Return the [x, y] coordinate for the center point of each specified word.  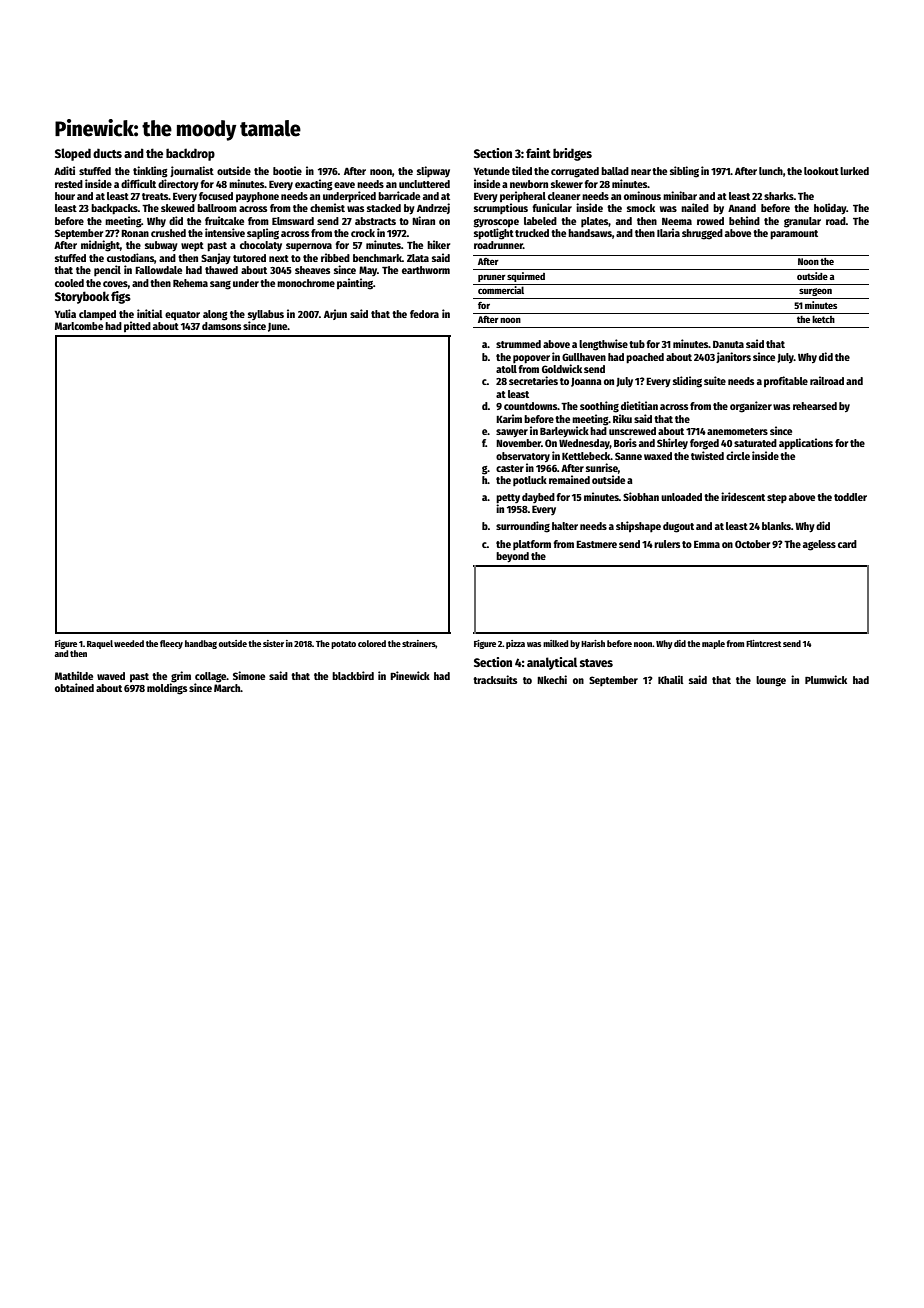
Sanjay [216, 258]
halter [565, 526]
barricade [399, 195]
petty [508, 499]
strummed [518, 344]
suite [715, 380]
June [278, 327]
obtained [74, 687]
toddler [850, 497]
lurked [854, 171]
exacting [314, 185]
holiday [830, 208]
